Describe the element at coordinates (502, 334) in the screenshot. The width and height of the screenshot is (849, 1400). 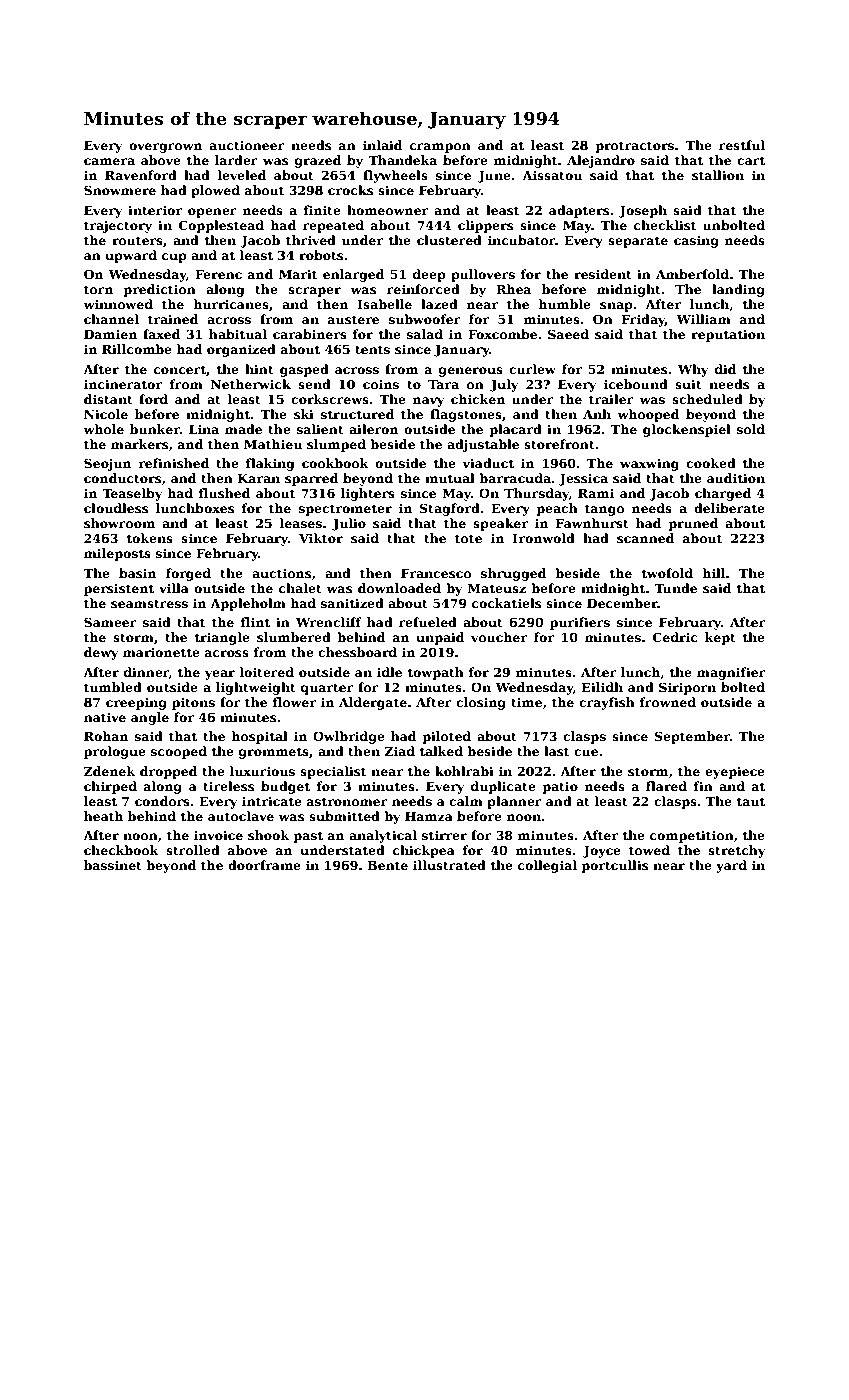
I see `Foxcombe` at that location.
